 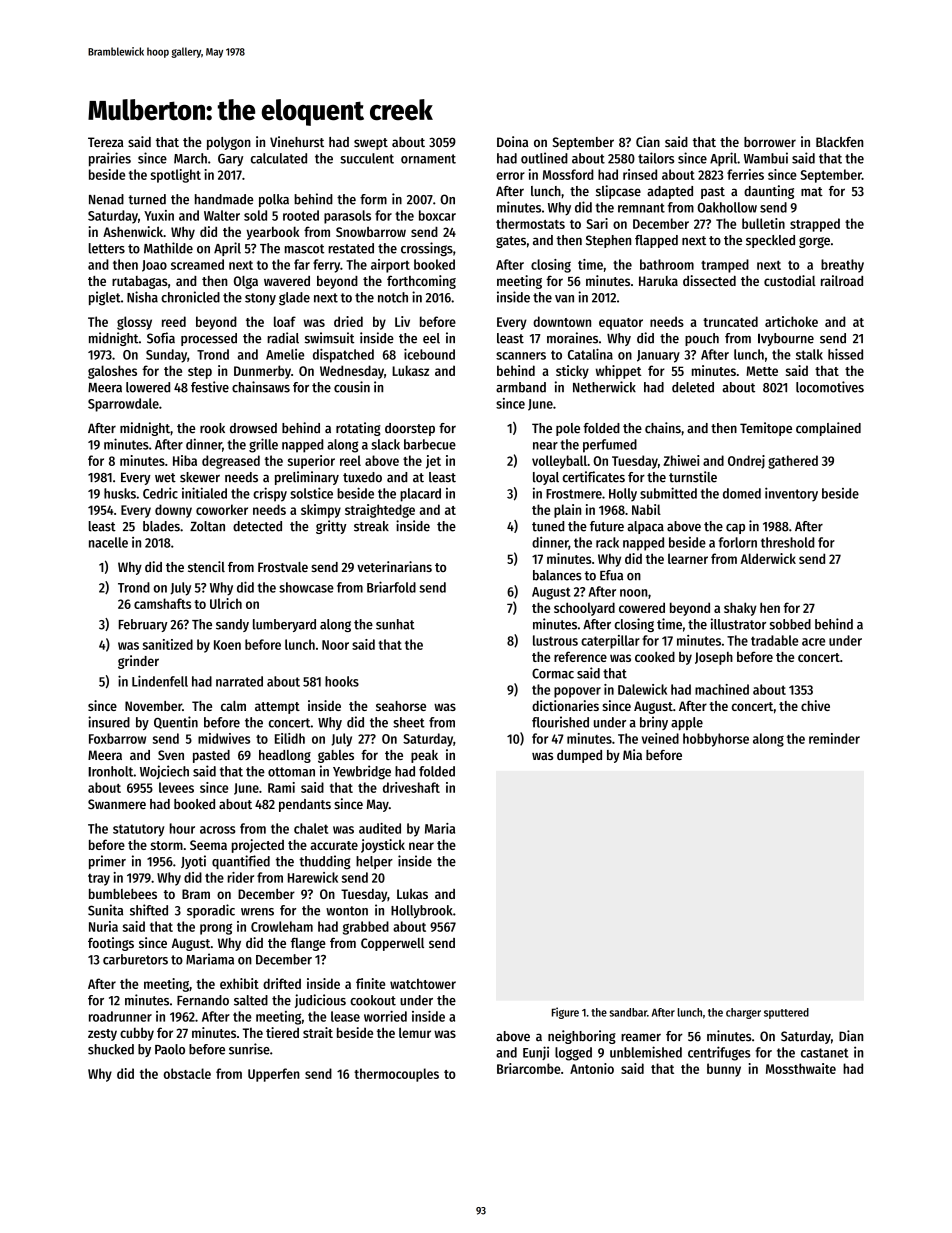 What do you see at coordinates (117, 738) in the page?
I see `Foxbarrow` at bounding box center [117, 738].
